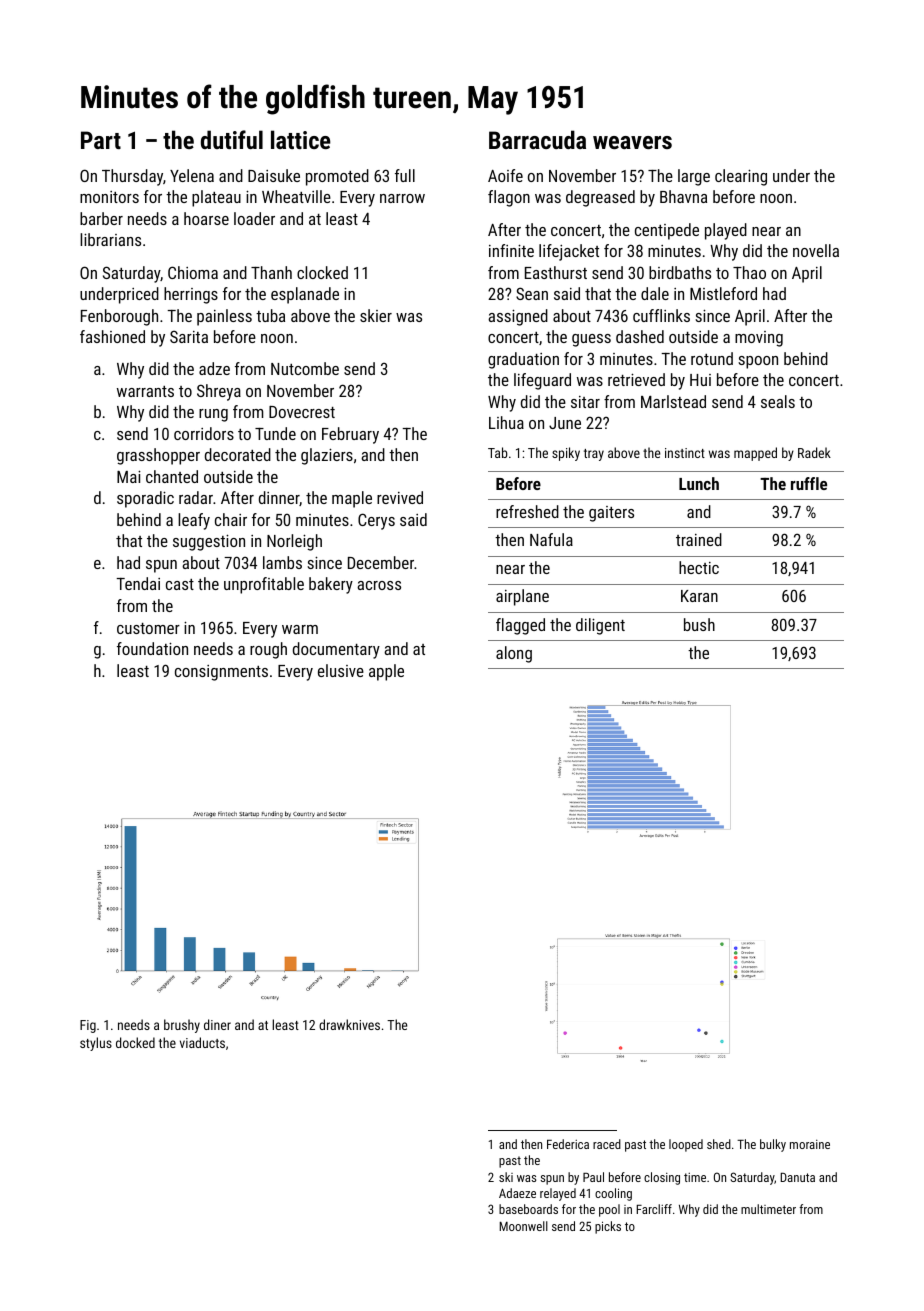 The image size is (924, 1311). I want to click on Radek, so click(814, 452).
